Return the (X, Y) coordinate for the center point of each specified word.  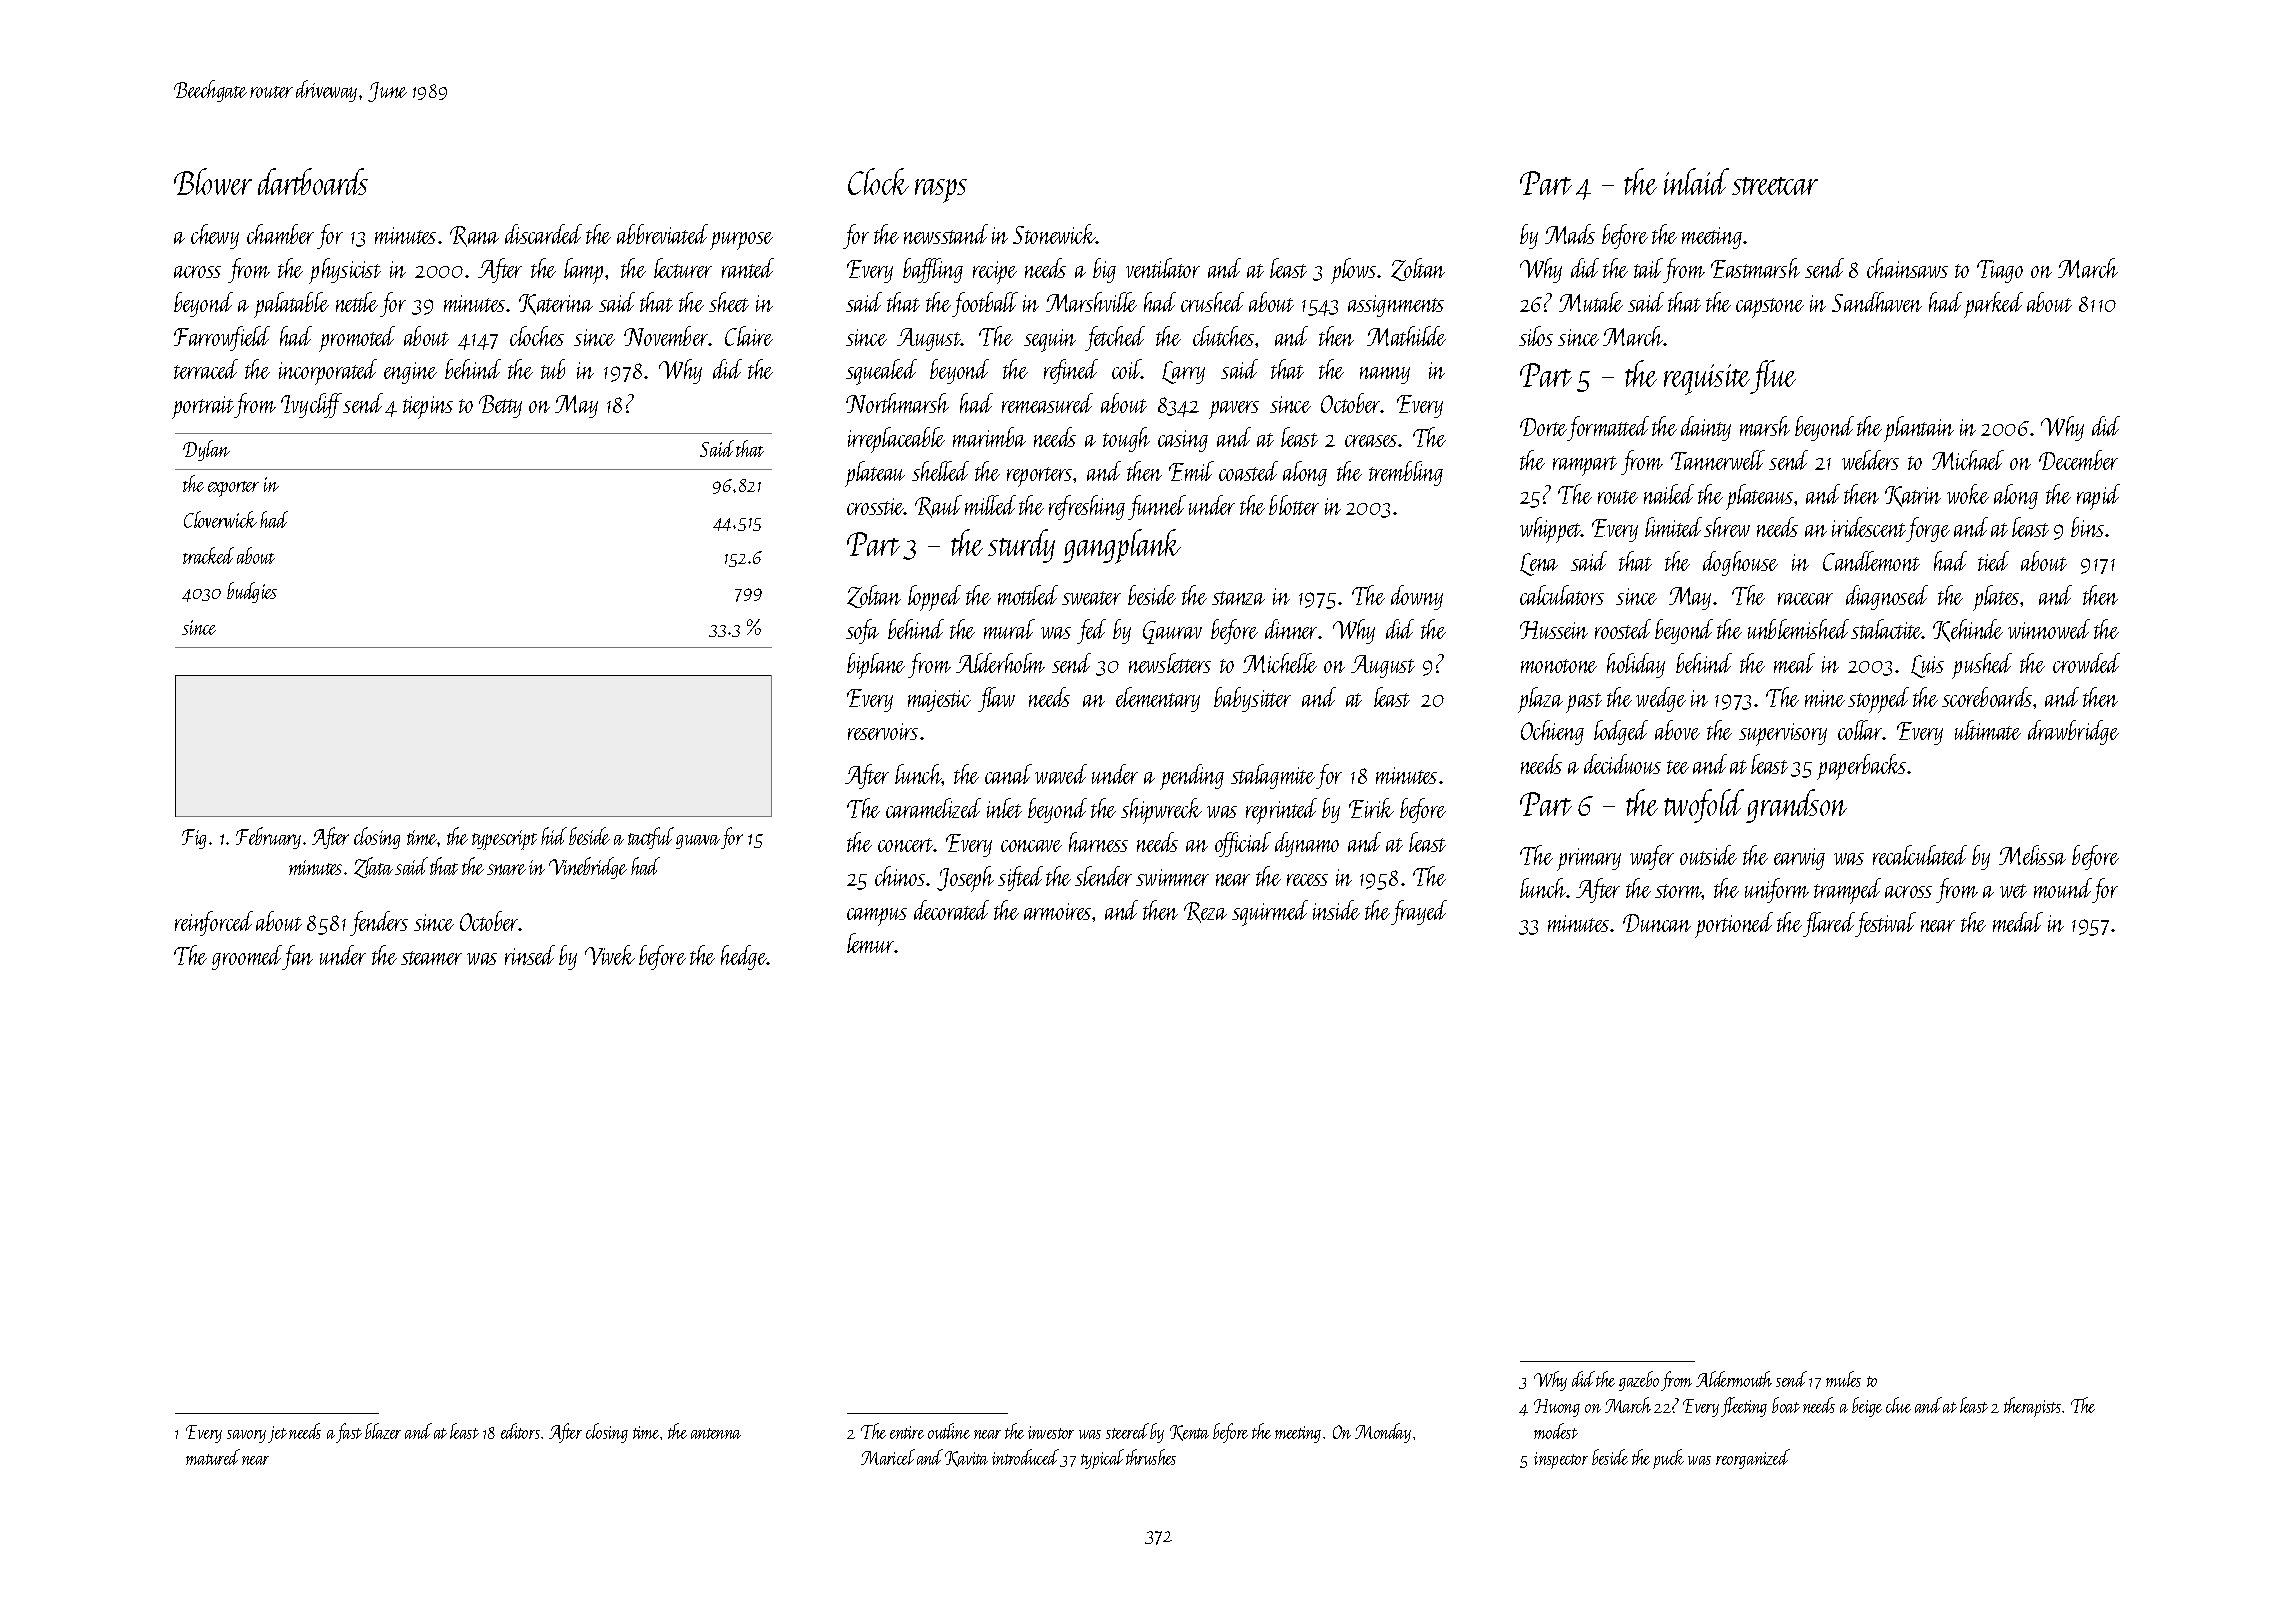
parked (1993, 305)
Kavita (966, 1459)
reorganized (1753, 1459)
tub (553, 369)
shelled (940, 471)
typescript (504, 840)
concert (906, 845)
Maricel (888, 1457)
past (1584, 703)
